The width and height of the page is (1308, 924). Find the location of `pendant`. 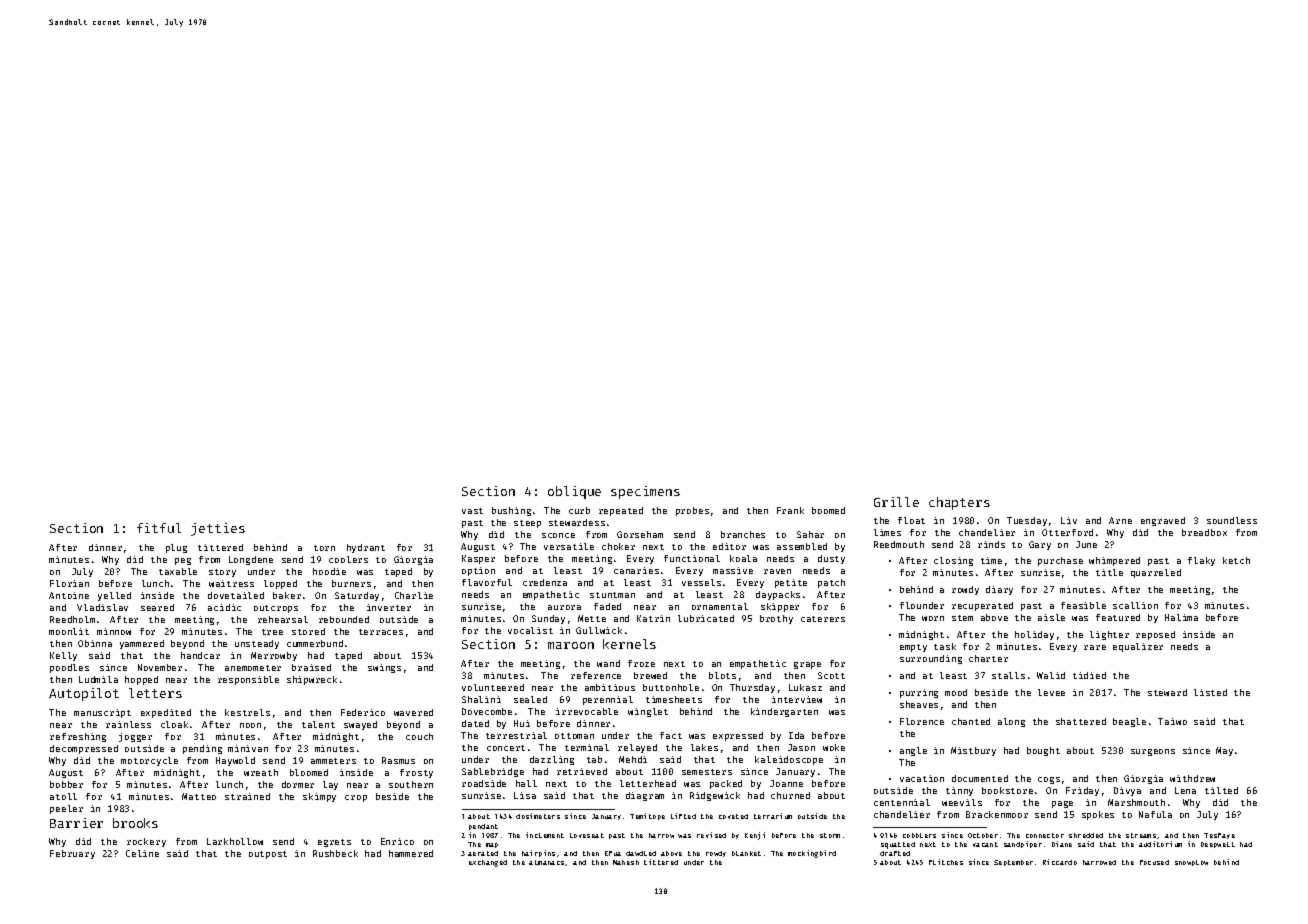

pendant is located at coordinates (483, 827).
